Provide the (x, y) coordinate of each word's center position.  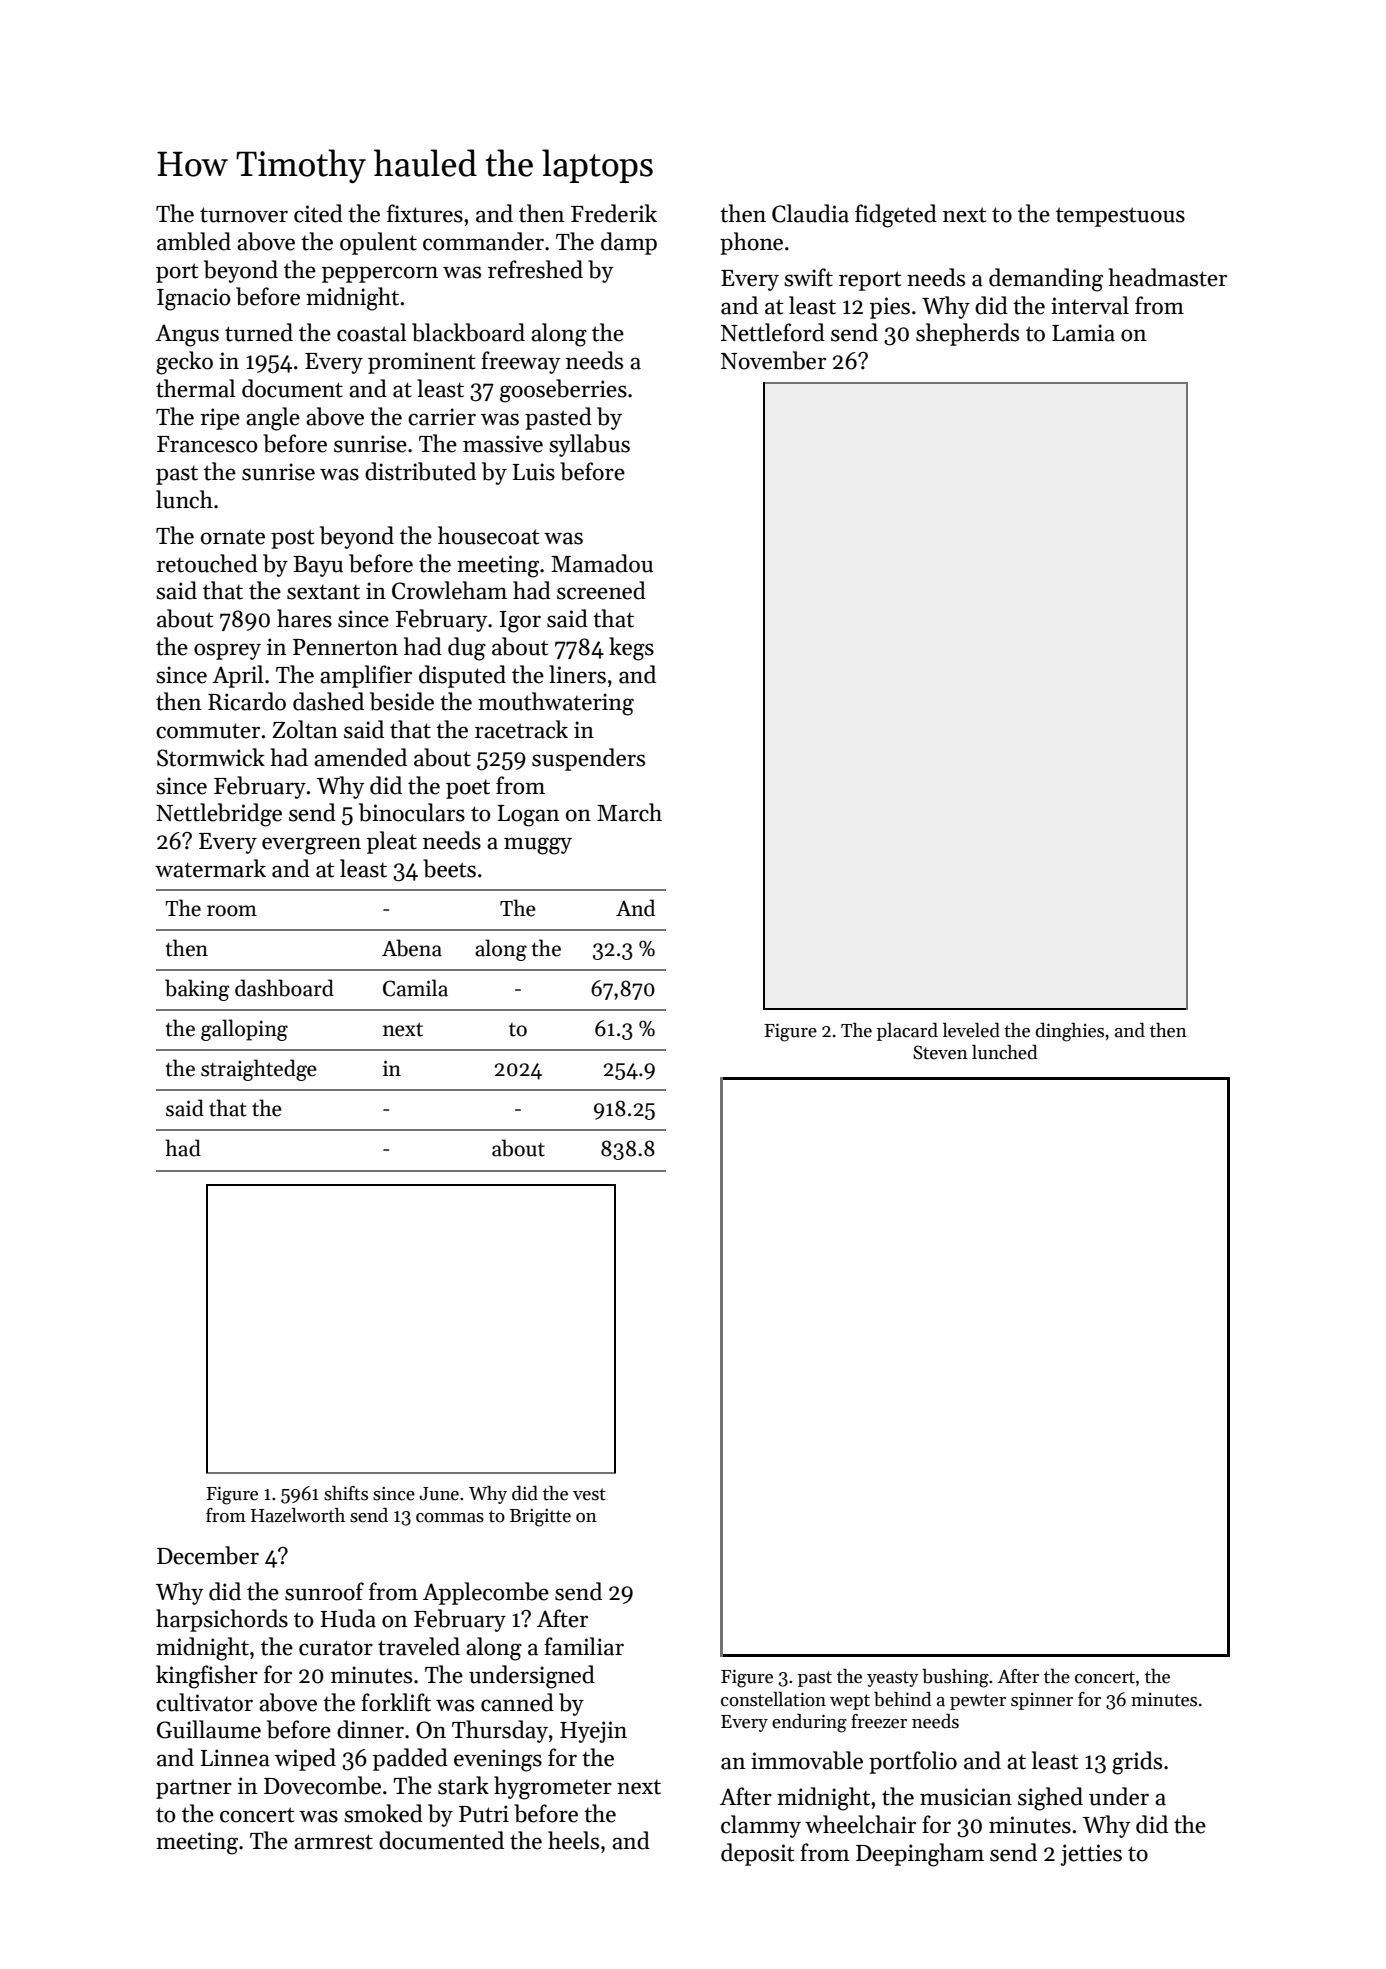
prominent (421, 363)
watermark (210, 868)
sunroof (324, 1591)
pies (890, 308)
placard (907, 1032)
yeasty (893, 1679)
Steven (940, 1052)
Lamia (1083, 333)
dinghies (1069, 1032)
